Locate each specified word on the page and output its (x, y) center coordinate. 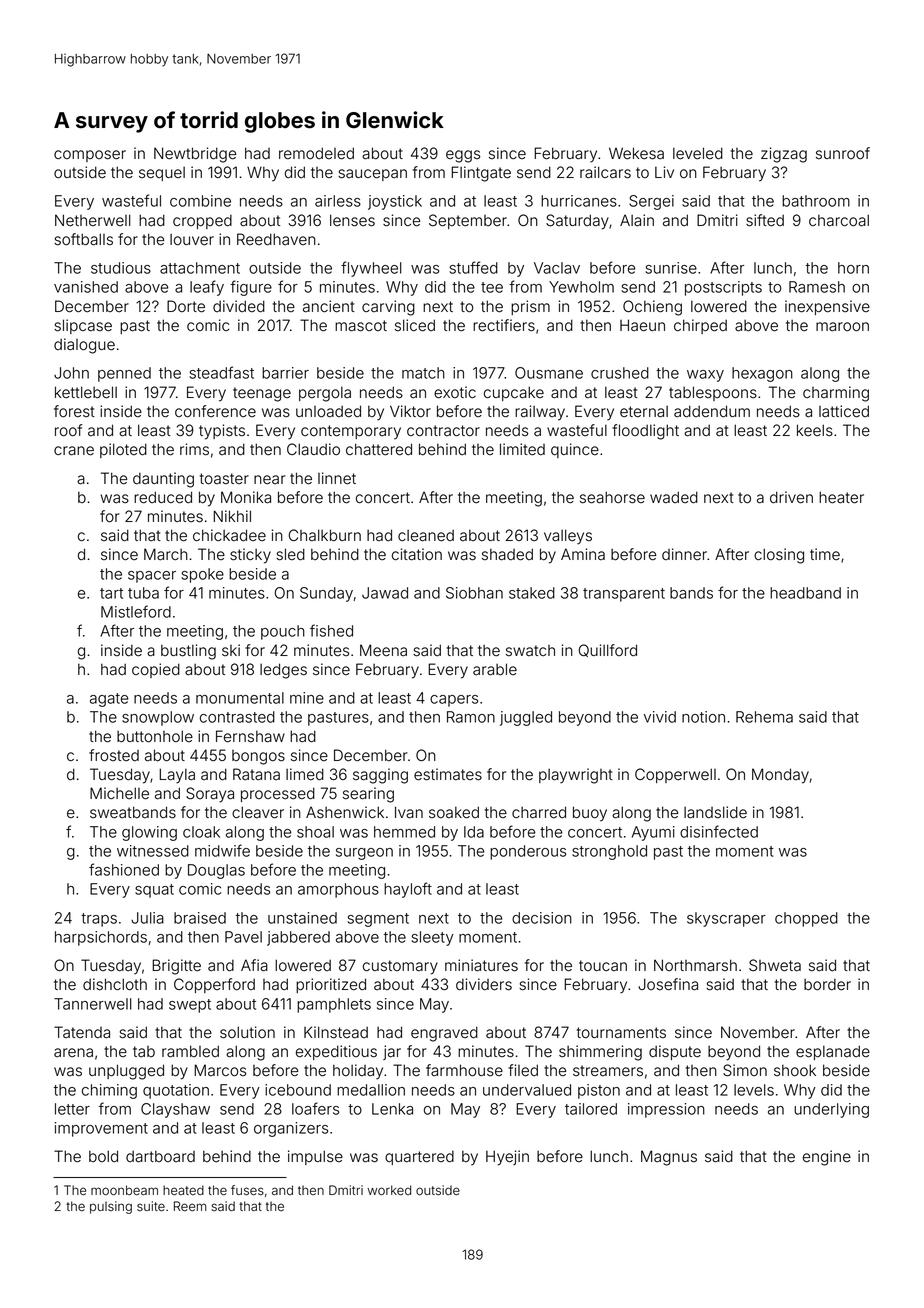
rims (194, 449)
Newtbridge (195, 155)
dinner (684, 554)
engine (827, 1158)
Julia (147, 918)
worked (389, 1190)
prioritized (331, 985)
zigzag (784, 155)
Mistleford (136, 611)
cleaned (426, 536)
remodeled (316, 153)
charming (836, 394)
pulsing (111, 1207)
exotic (455, 392)
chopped (806, 919)
